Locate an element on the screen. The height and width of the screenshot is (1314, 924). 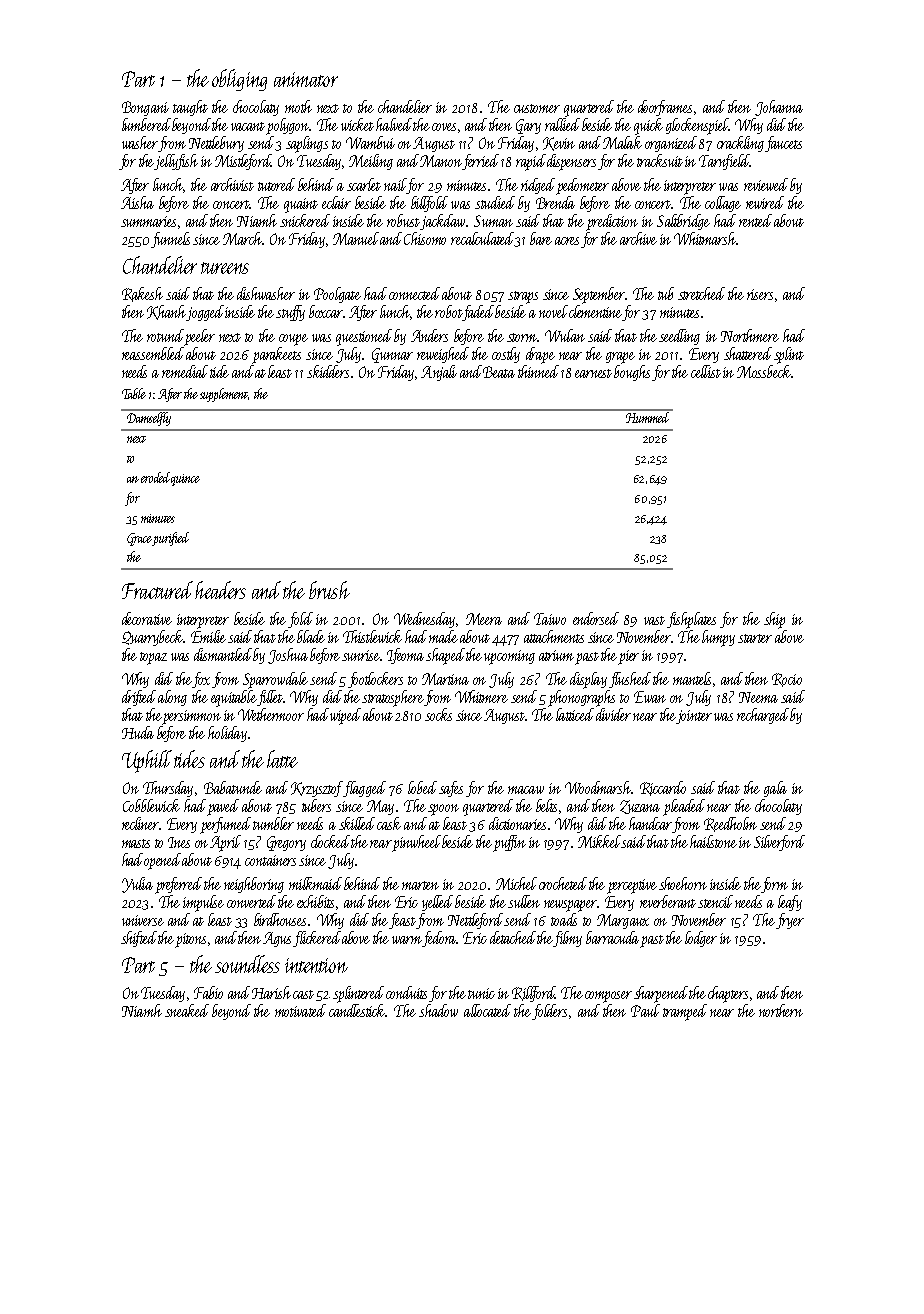
obliging is located at coordinates (239, 80).
